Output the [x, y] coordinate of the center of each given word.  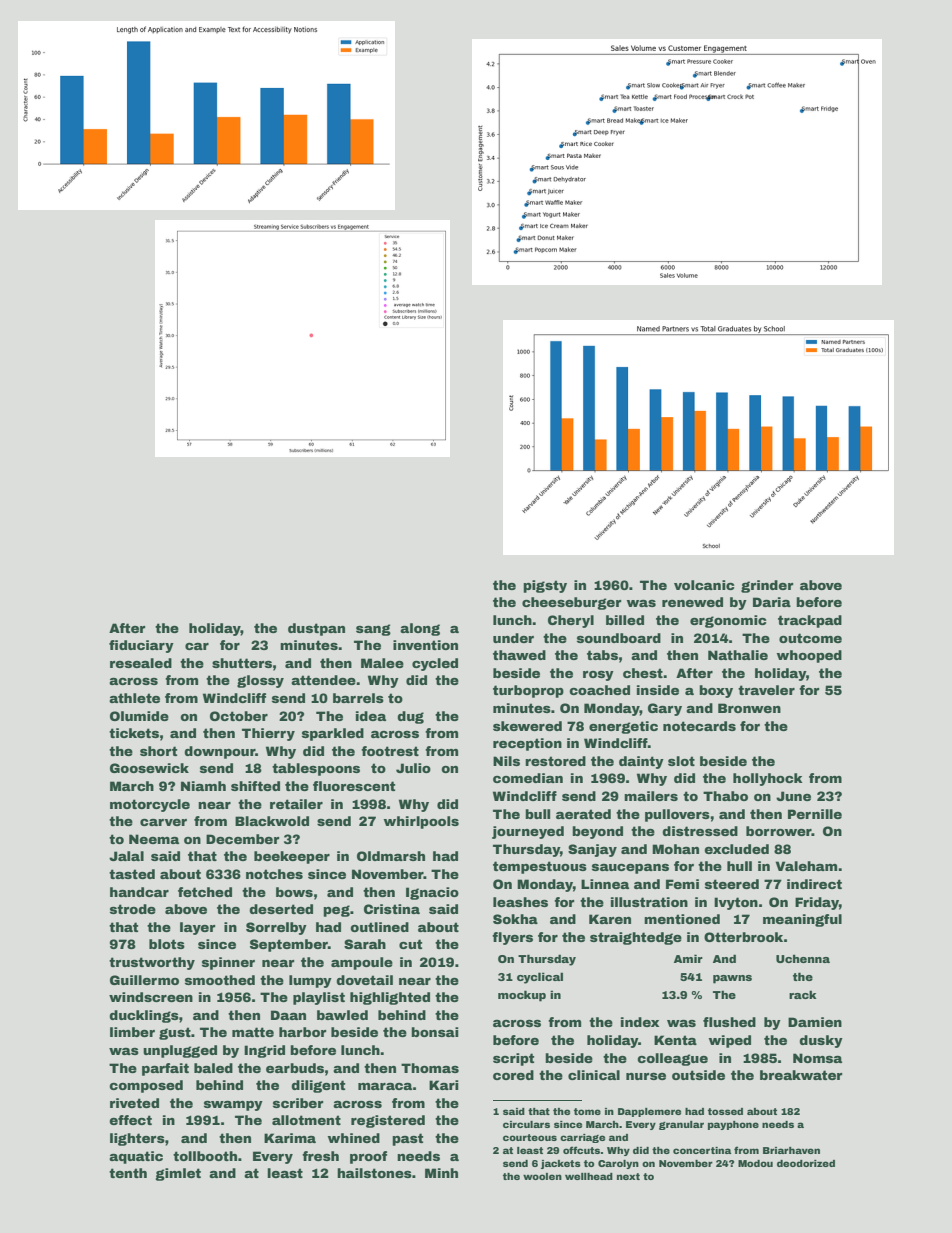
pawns [732, 979]
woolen [542, 1176]
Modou [755, 1163]
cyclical [540, 978]
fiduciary [141, 646]
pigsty [545, 586]
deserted [281, 909]
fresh [320, 1156]
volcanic [704, 585]
